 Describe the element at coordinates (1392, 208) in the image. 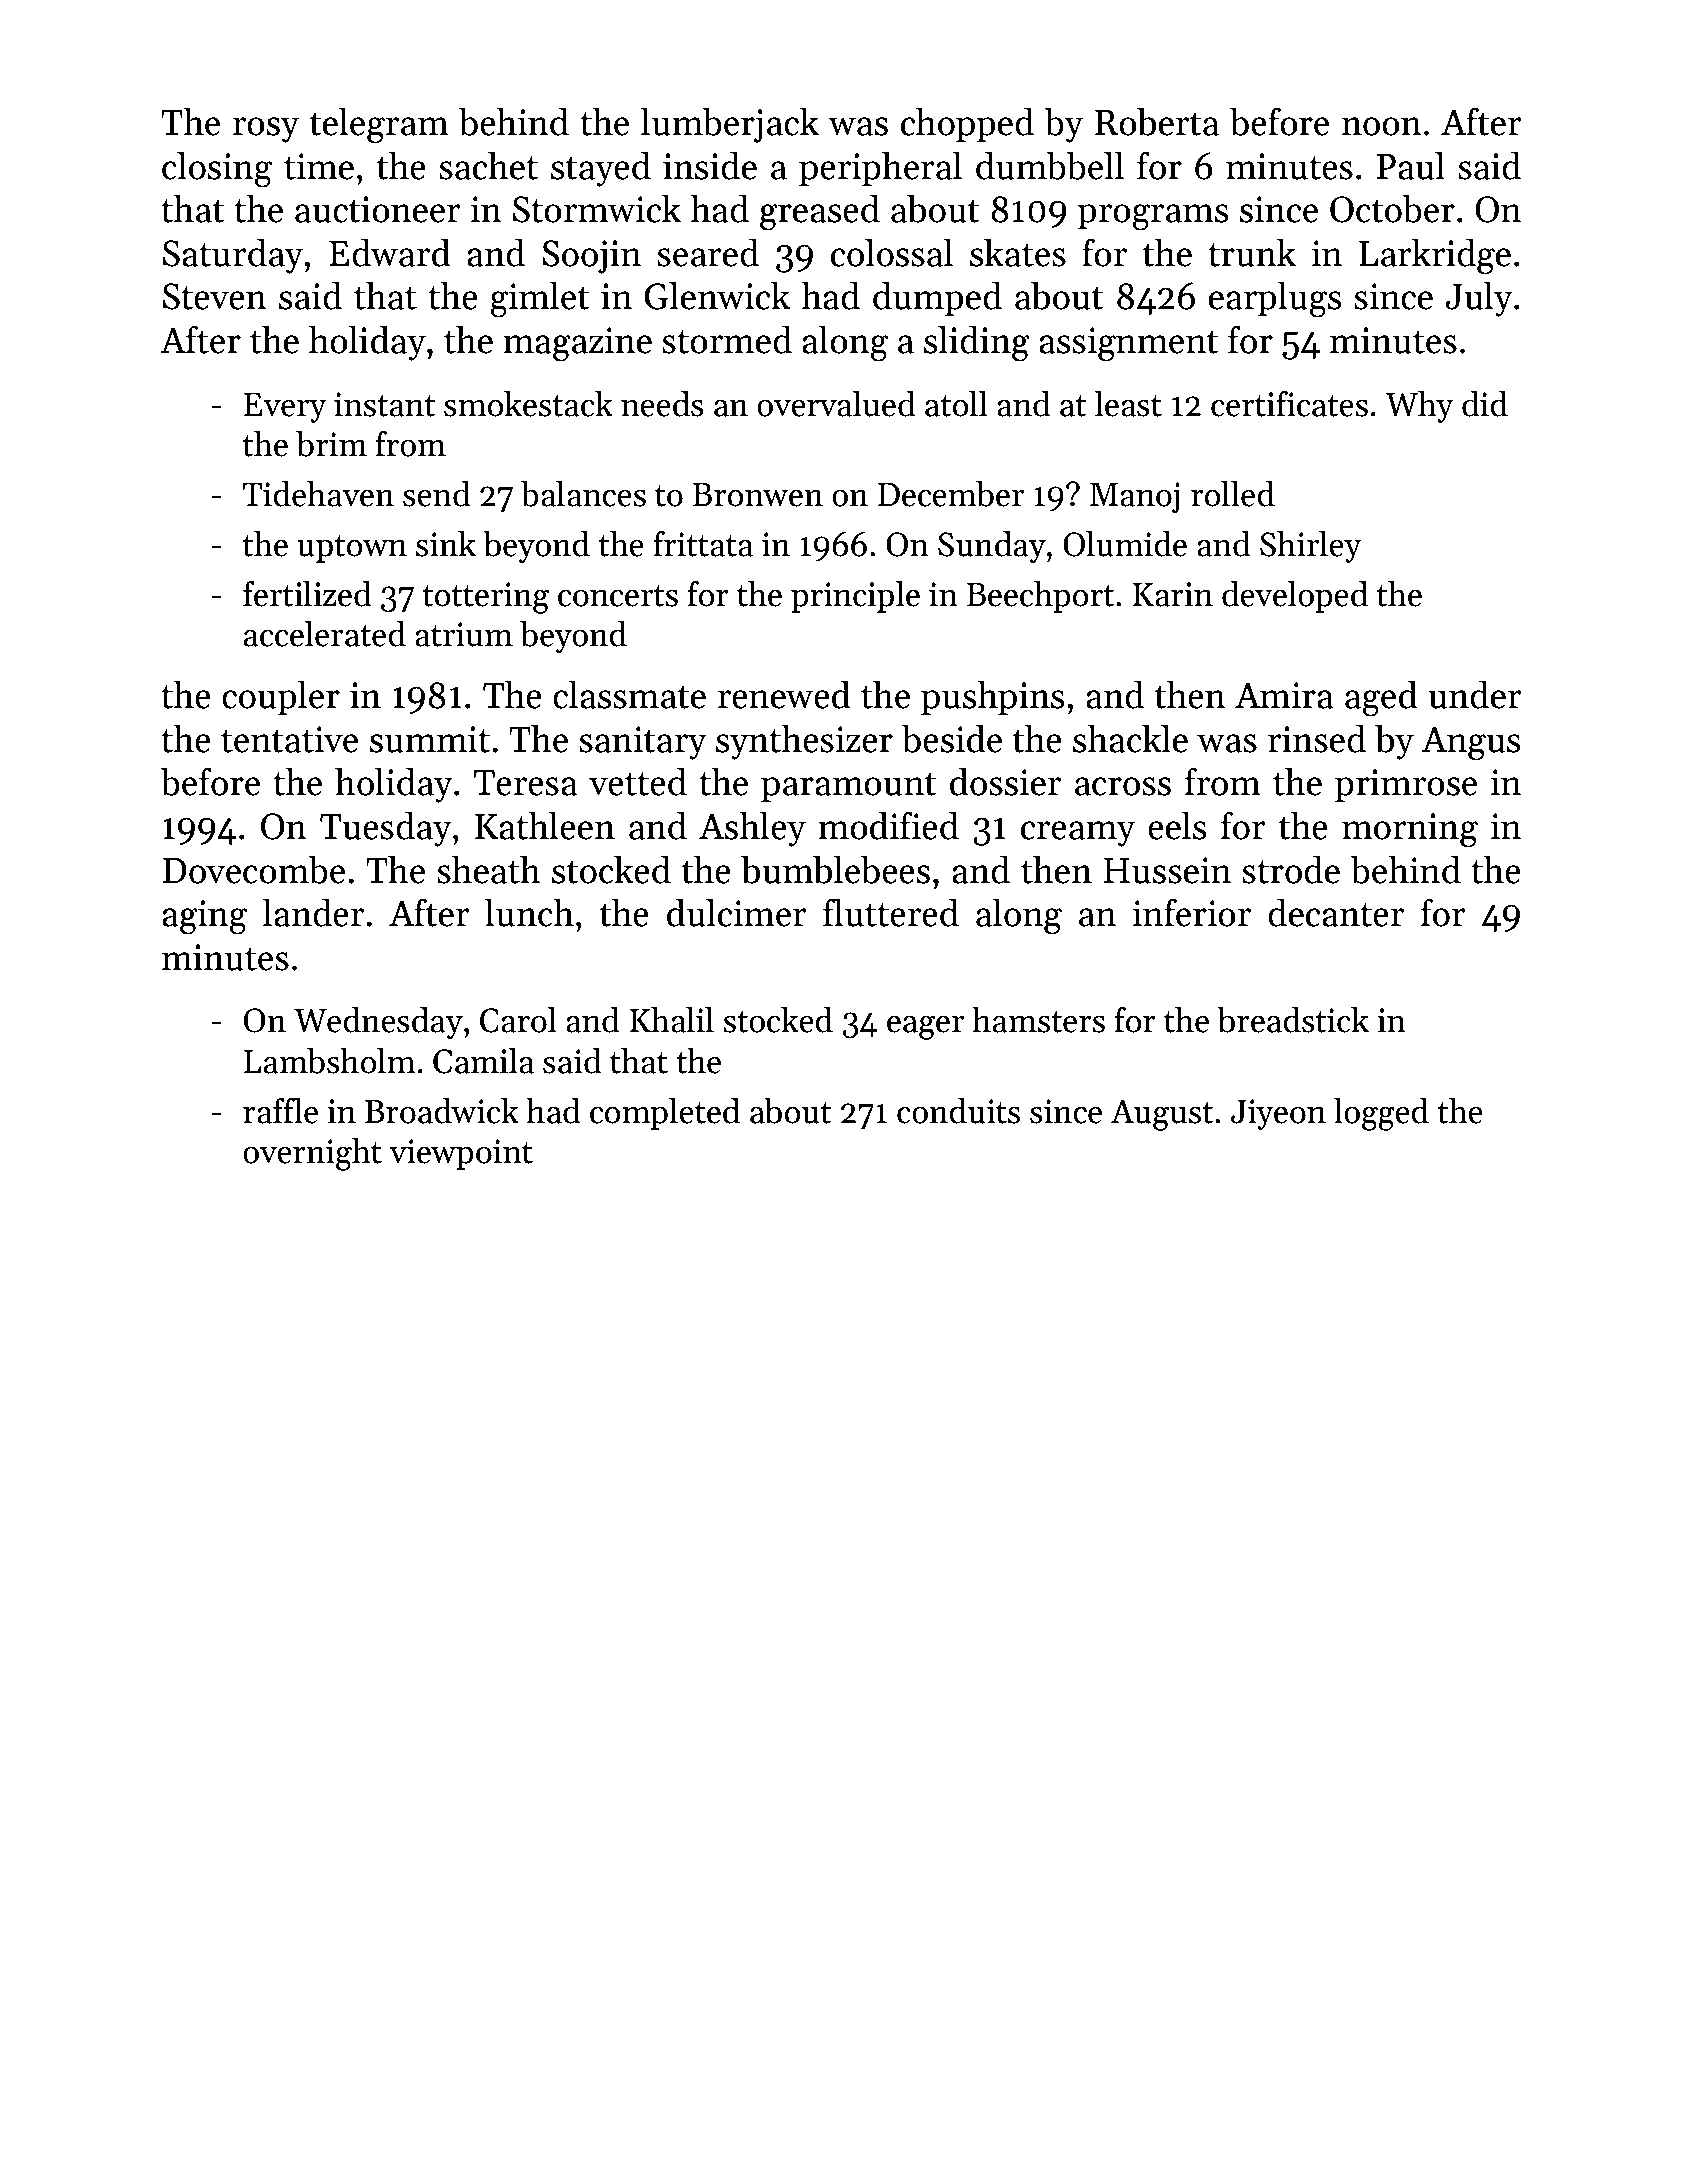

I see `October` at that location.
